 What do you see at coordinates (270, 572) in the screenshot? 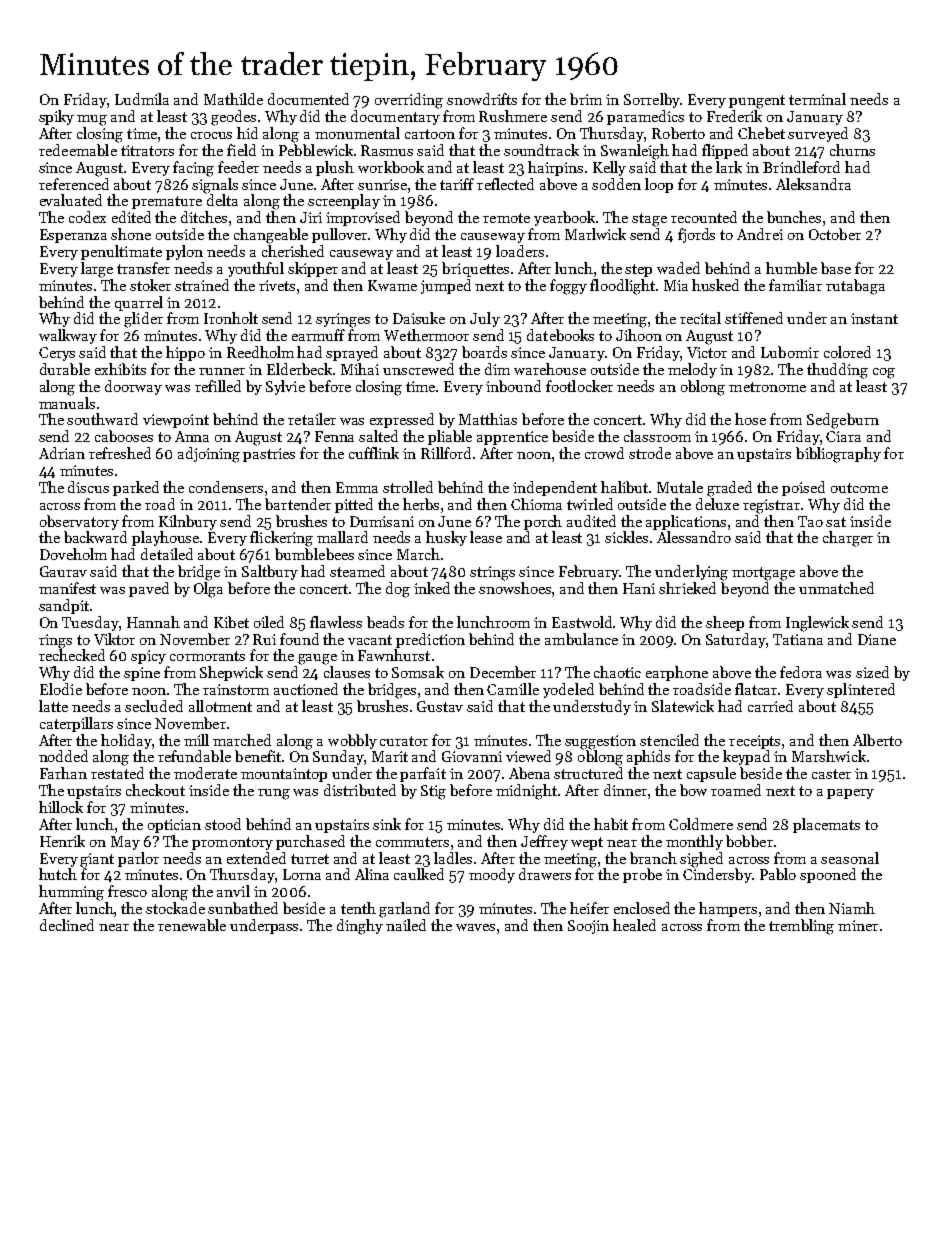
I see `Saltbury` at bounding box center [270, 572].
